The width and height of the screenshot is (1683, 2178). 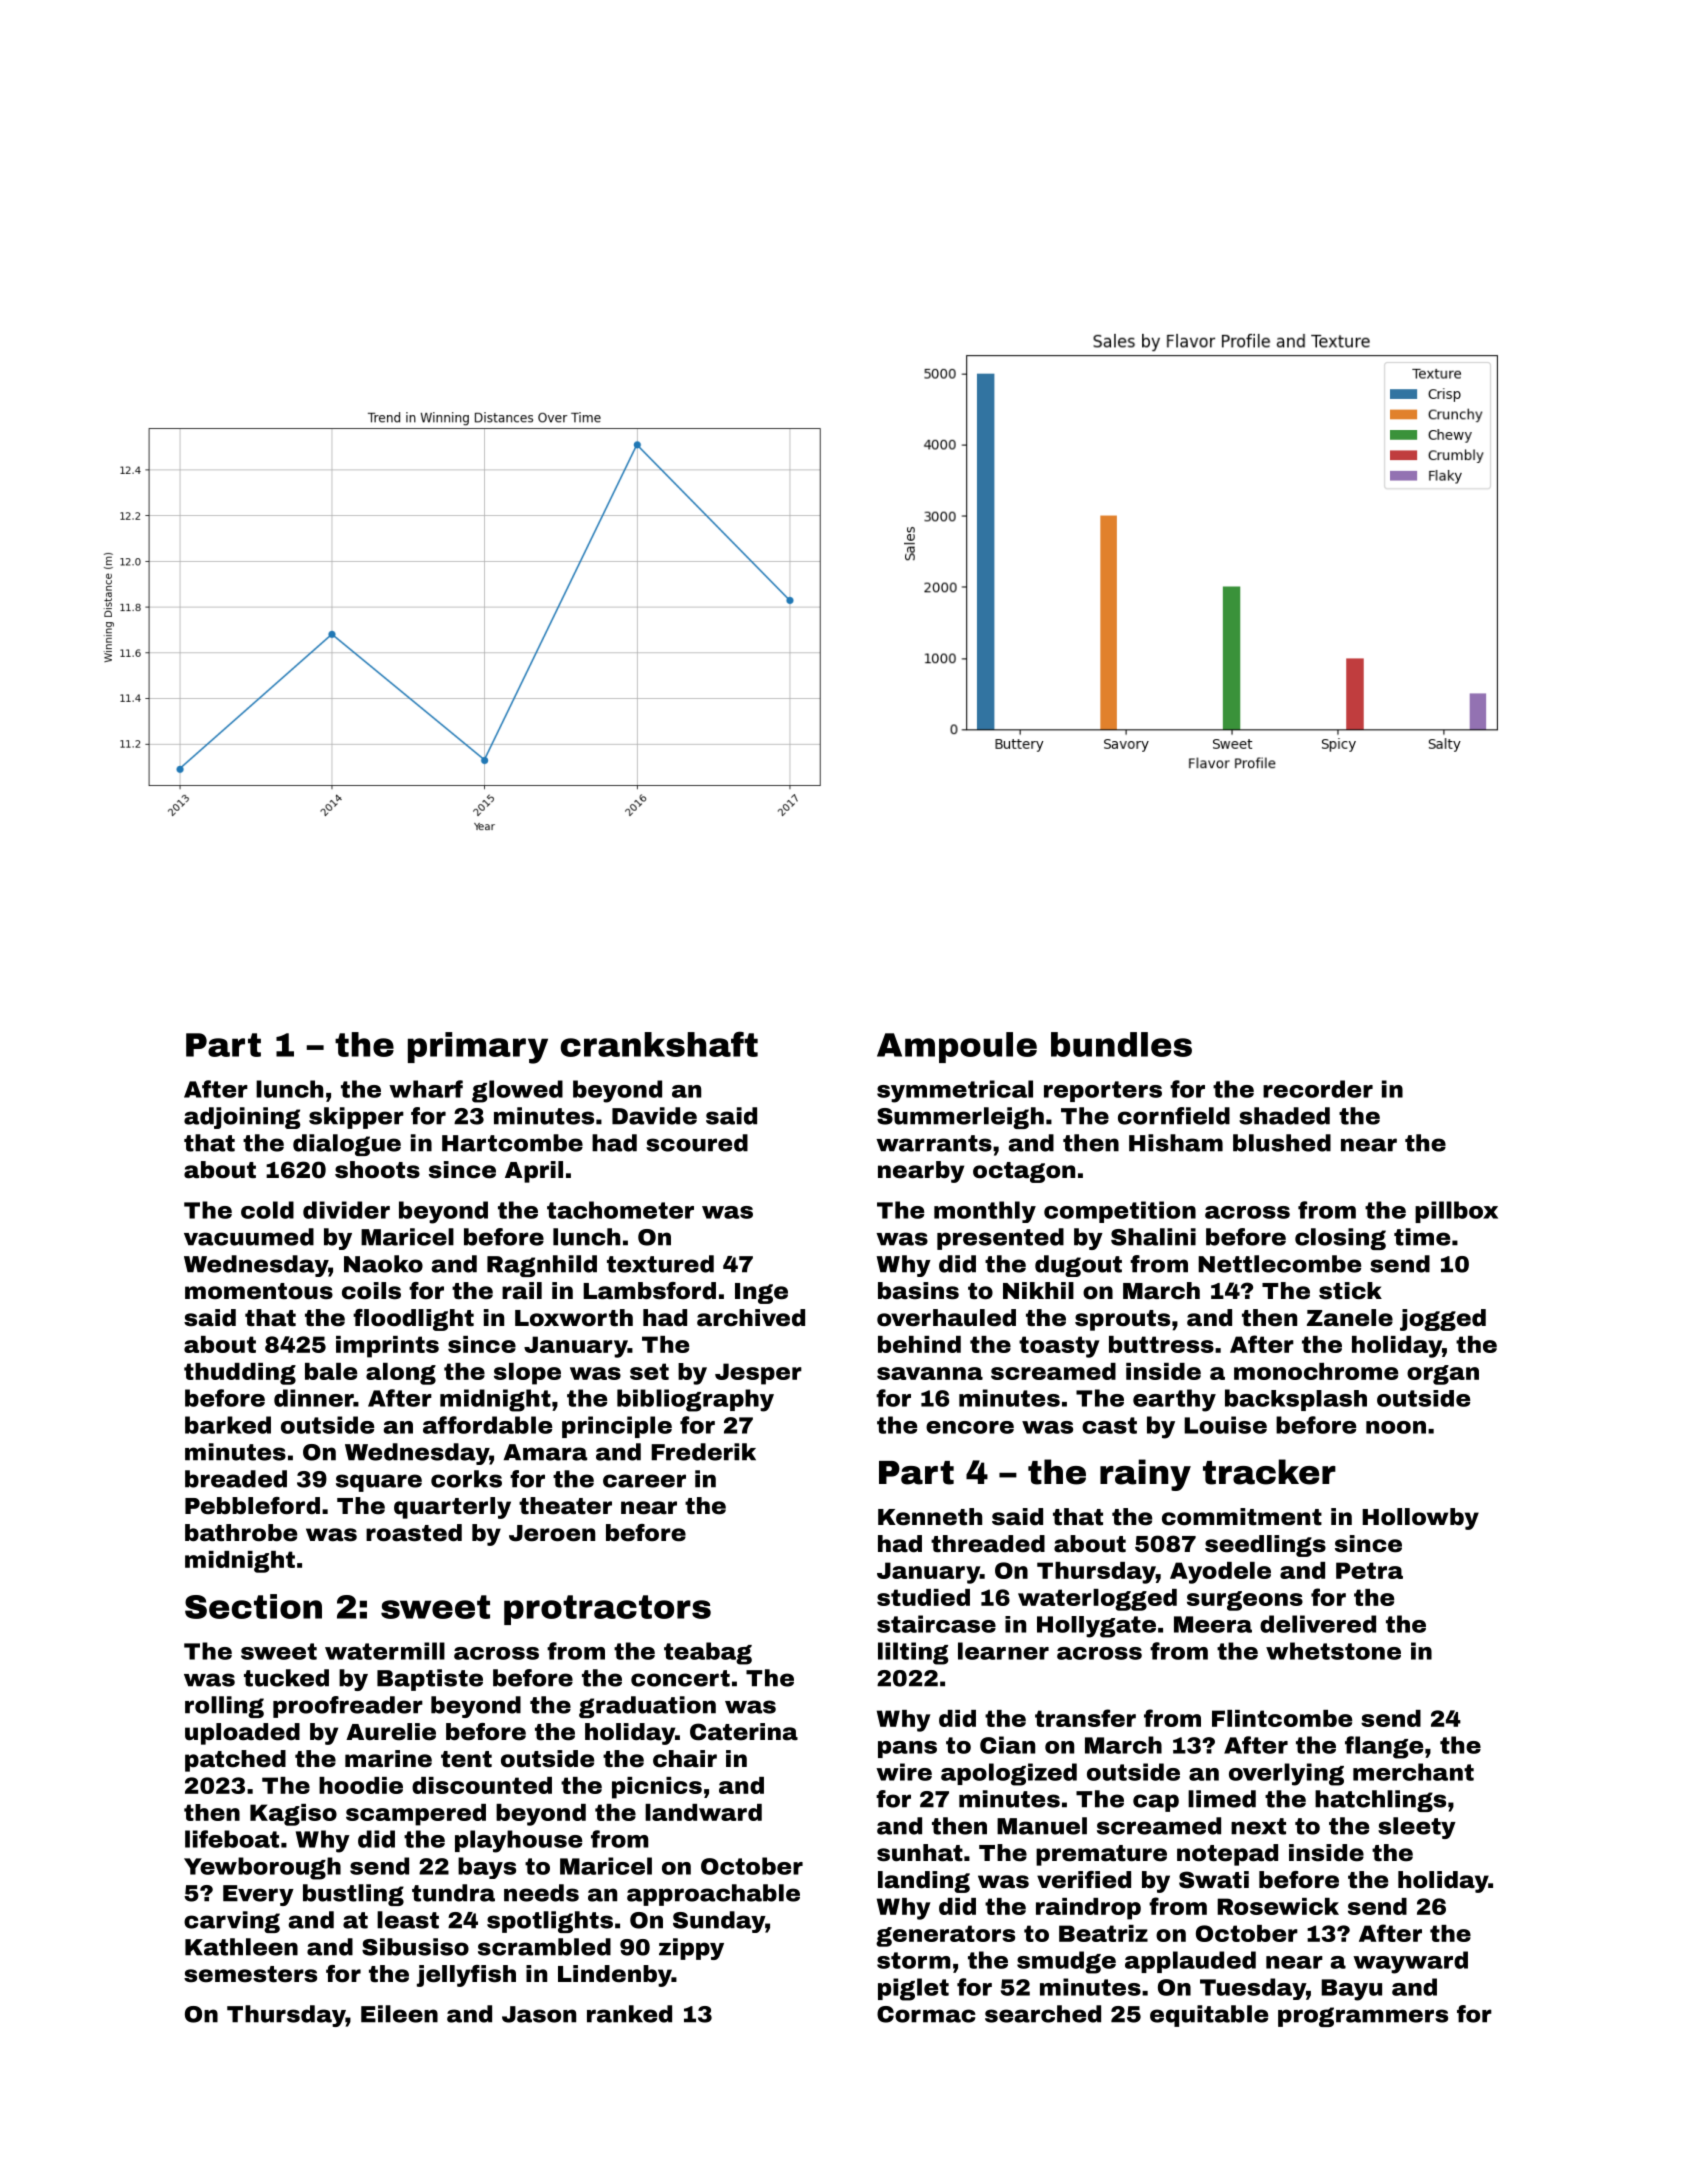 What do you see at coordinates (259, 1291) in the screenshot?
I see `momentous` at bounding box center [259, 1291].
